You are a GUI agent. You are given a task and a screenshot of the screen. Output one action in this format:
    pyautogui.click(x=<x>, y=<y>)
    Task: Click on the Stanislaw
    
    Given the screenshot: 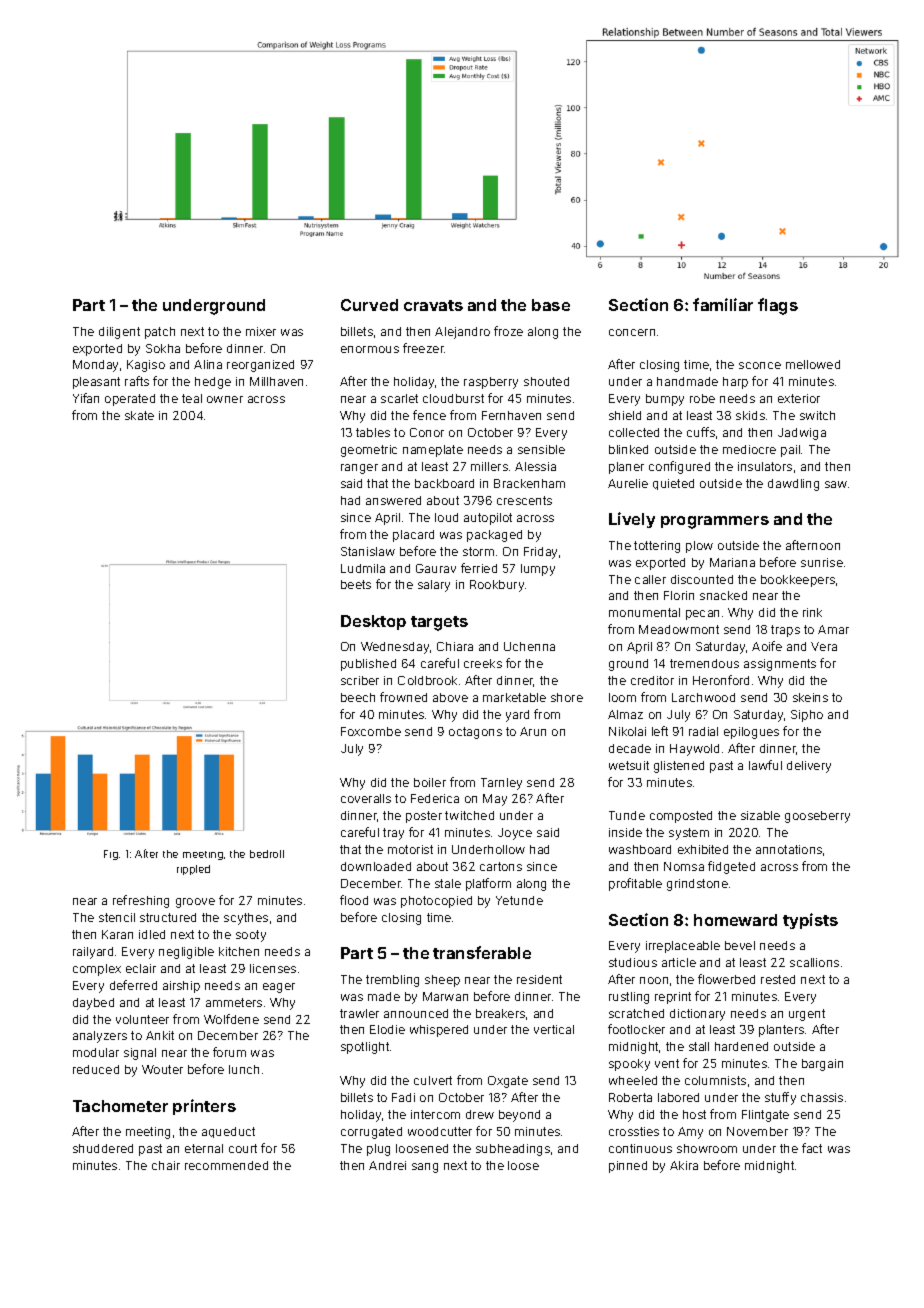 What is the action you would take?
    pyautogui.click(x=368, y=551)
